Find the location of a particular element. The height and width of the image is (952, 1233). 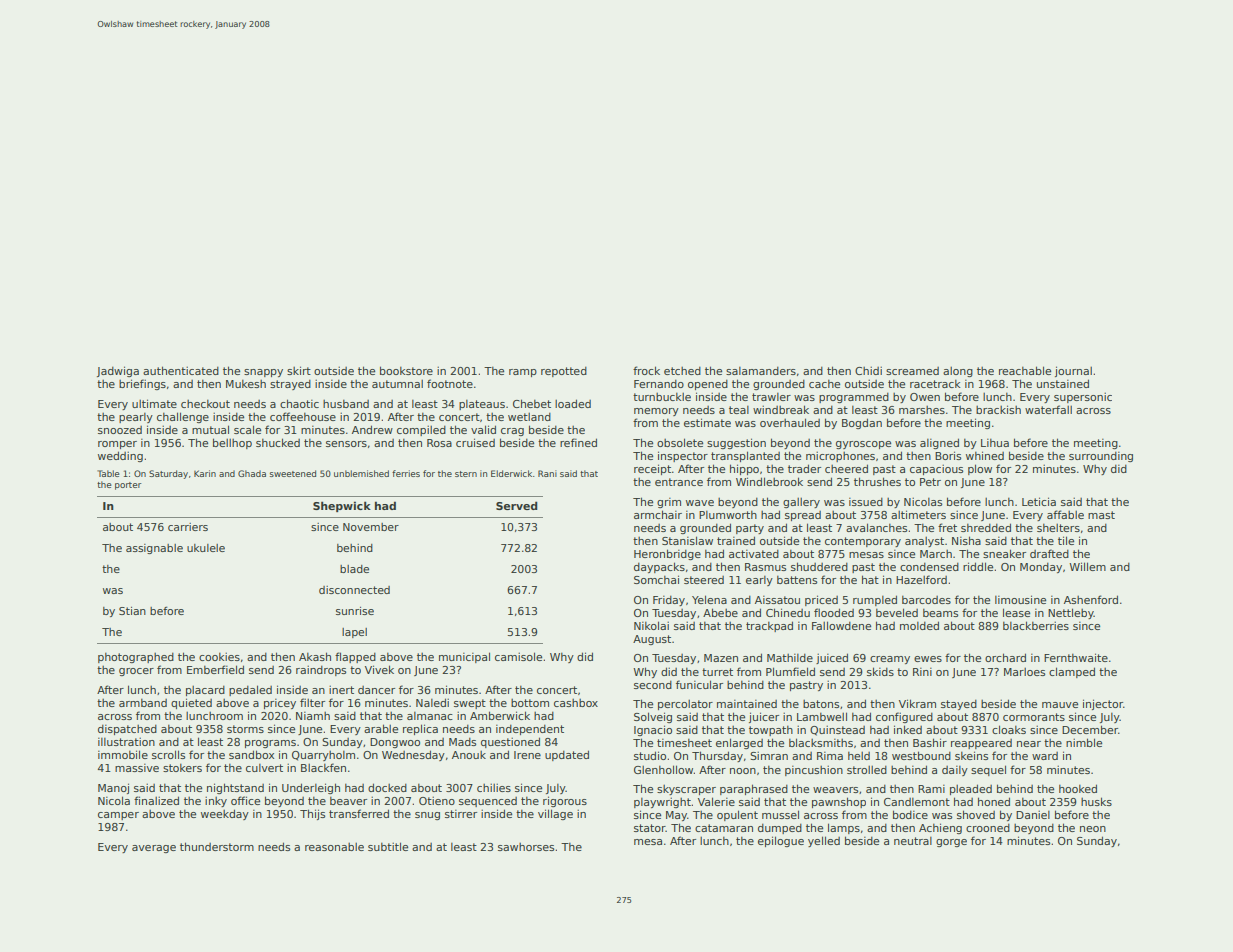

camper is located at coordinates (118, 816).
